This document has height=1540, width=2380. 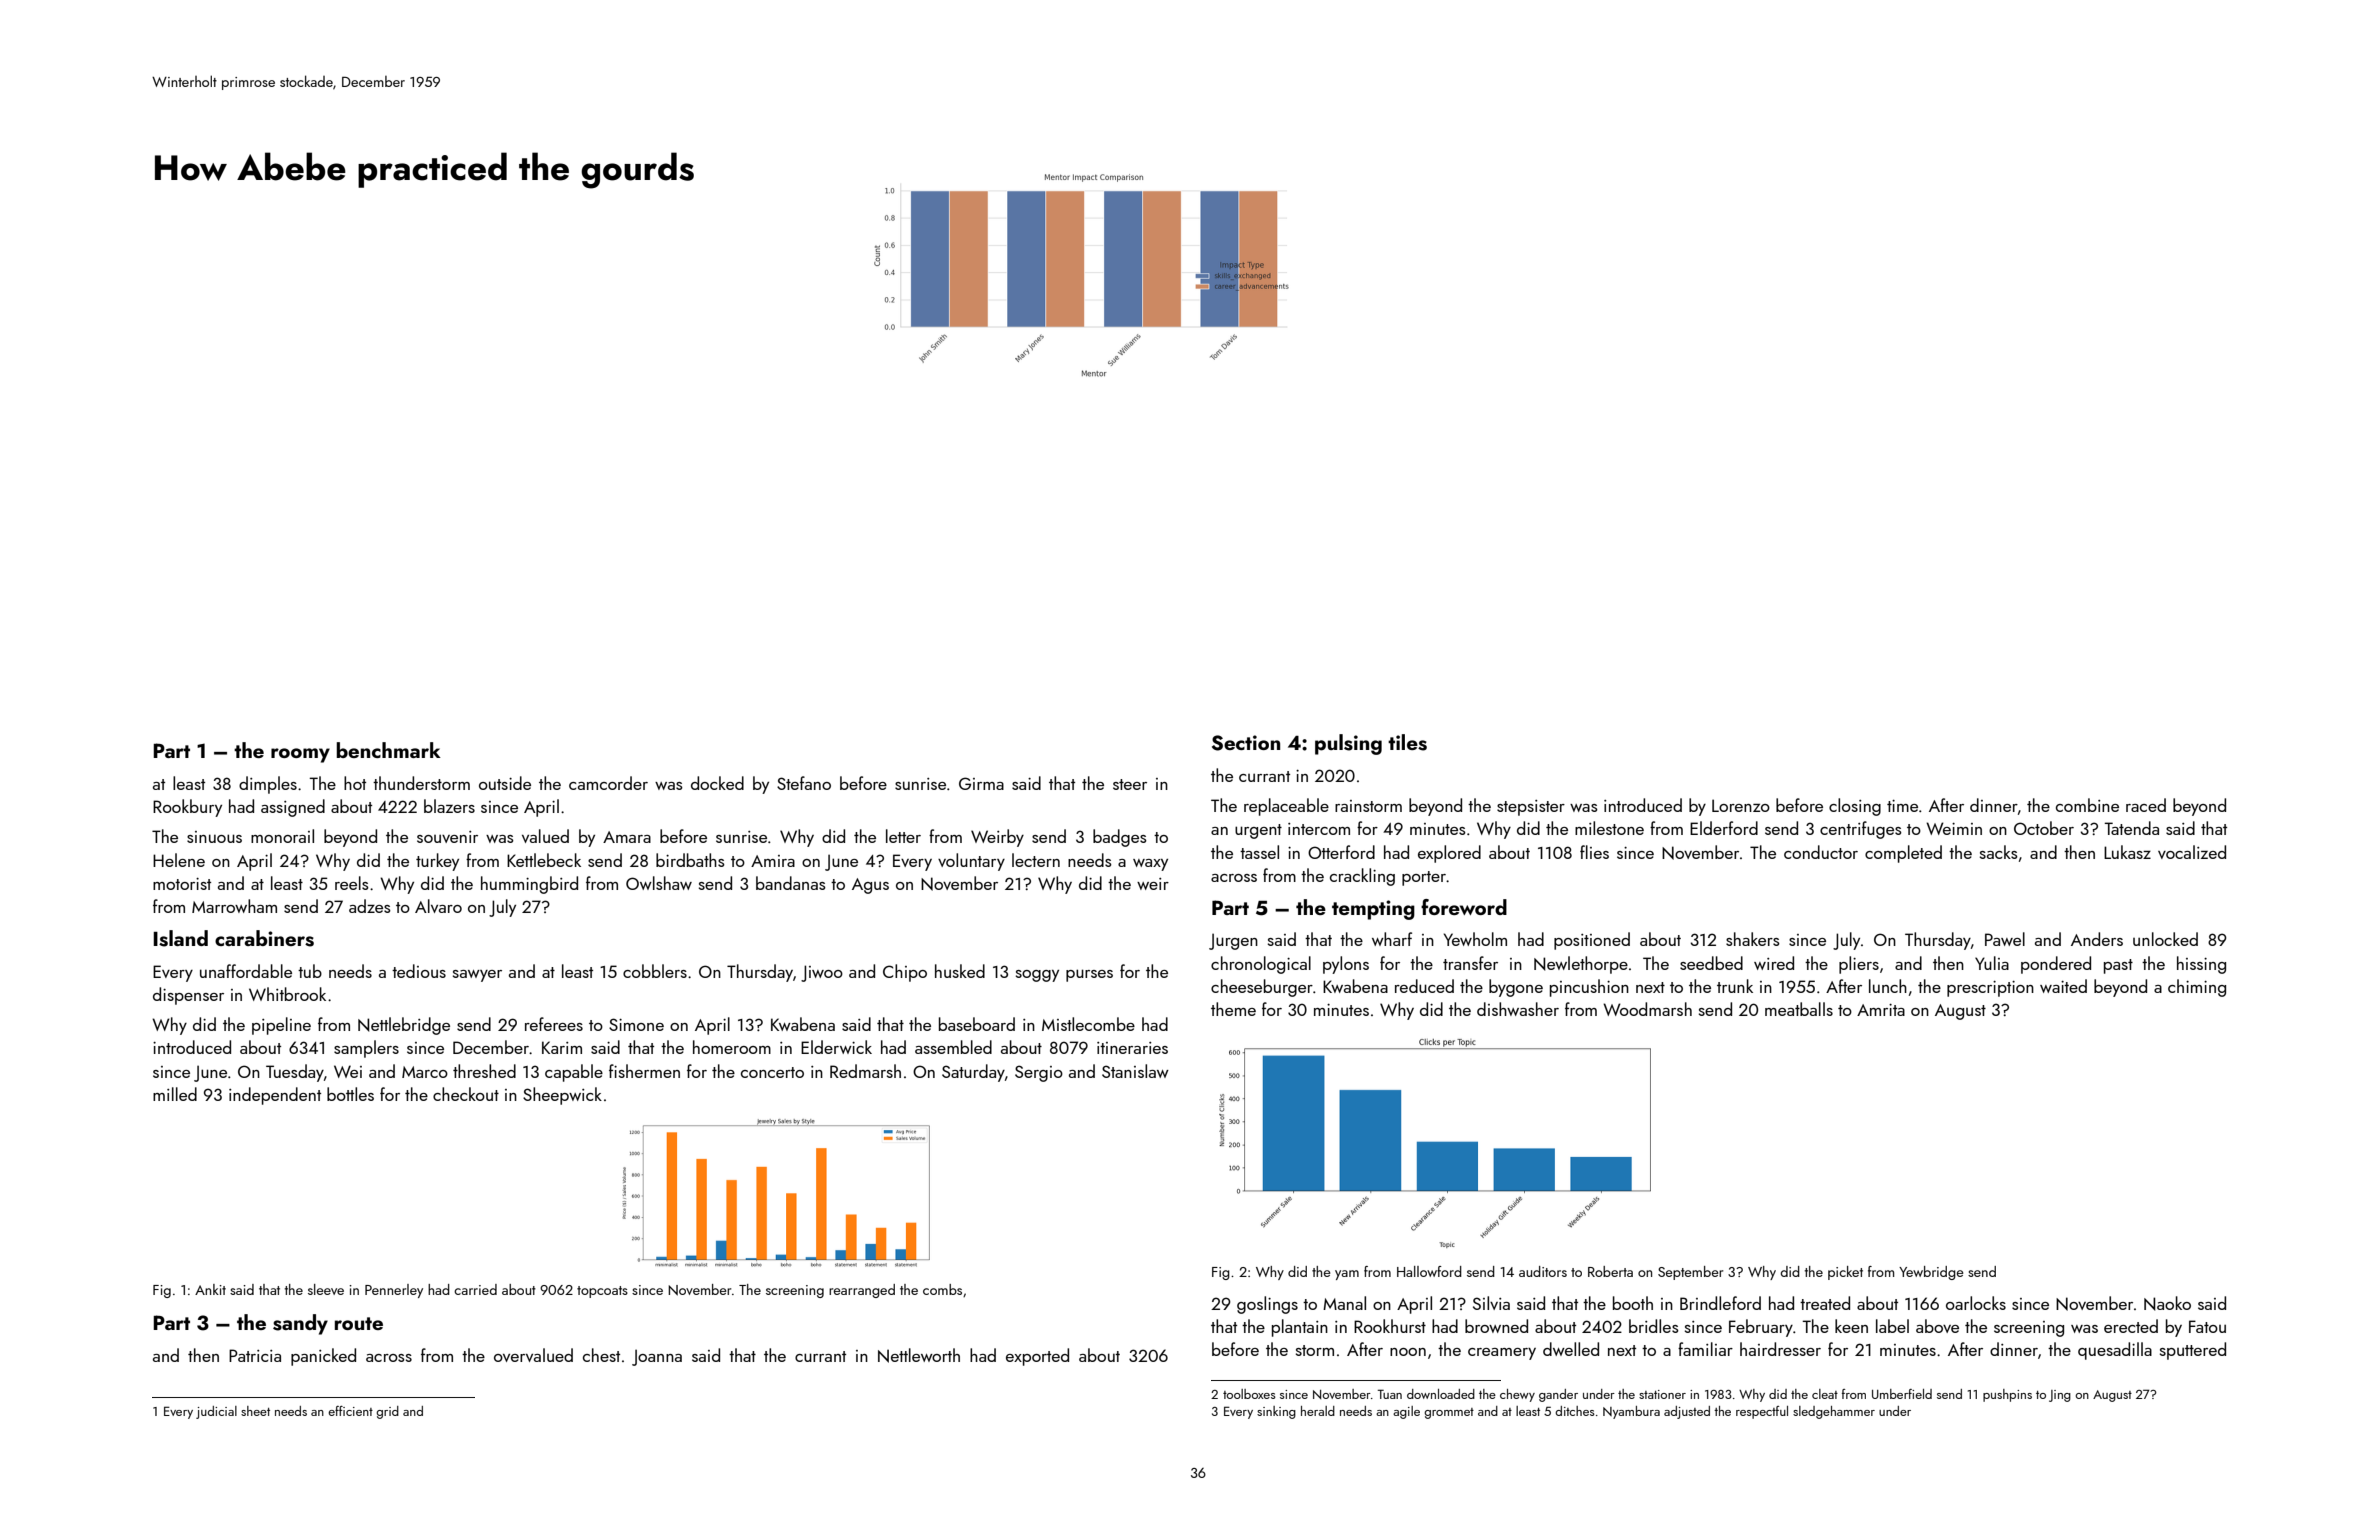 I want to click on combine, so click(x=2087, y=805).
